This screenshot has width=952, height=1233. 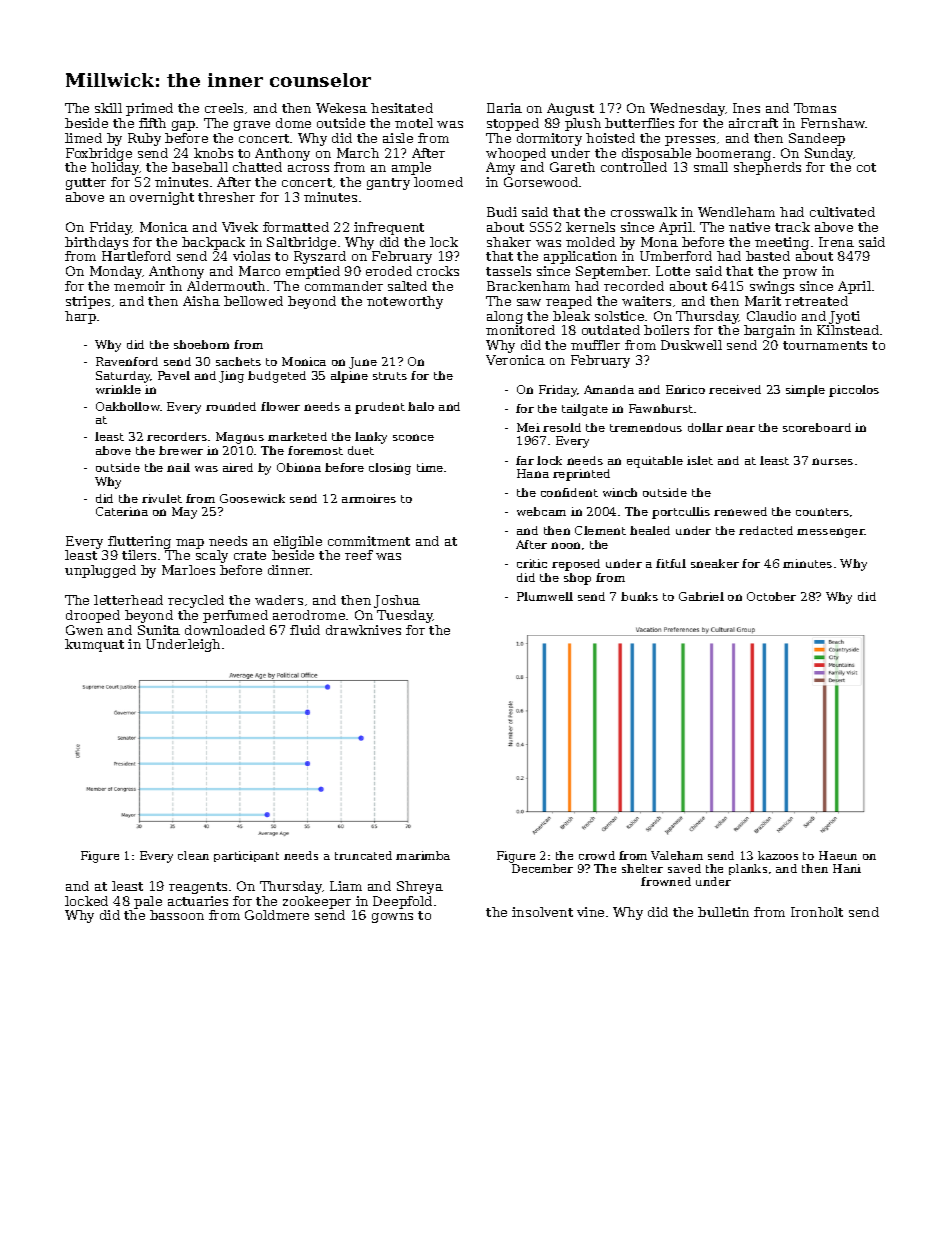 What do you see at coordinates (224, 108) in the screenshot?
I see `creels` at bounding box center [224, 108].
